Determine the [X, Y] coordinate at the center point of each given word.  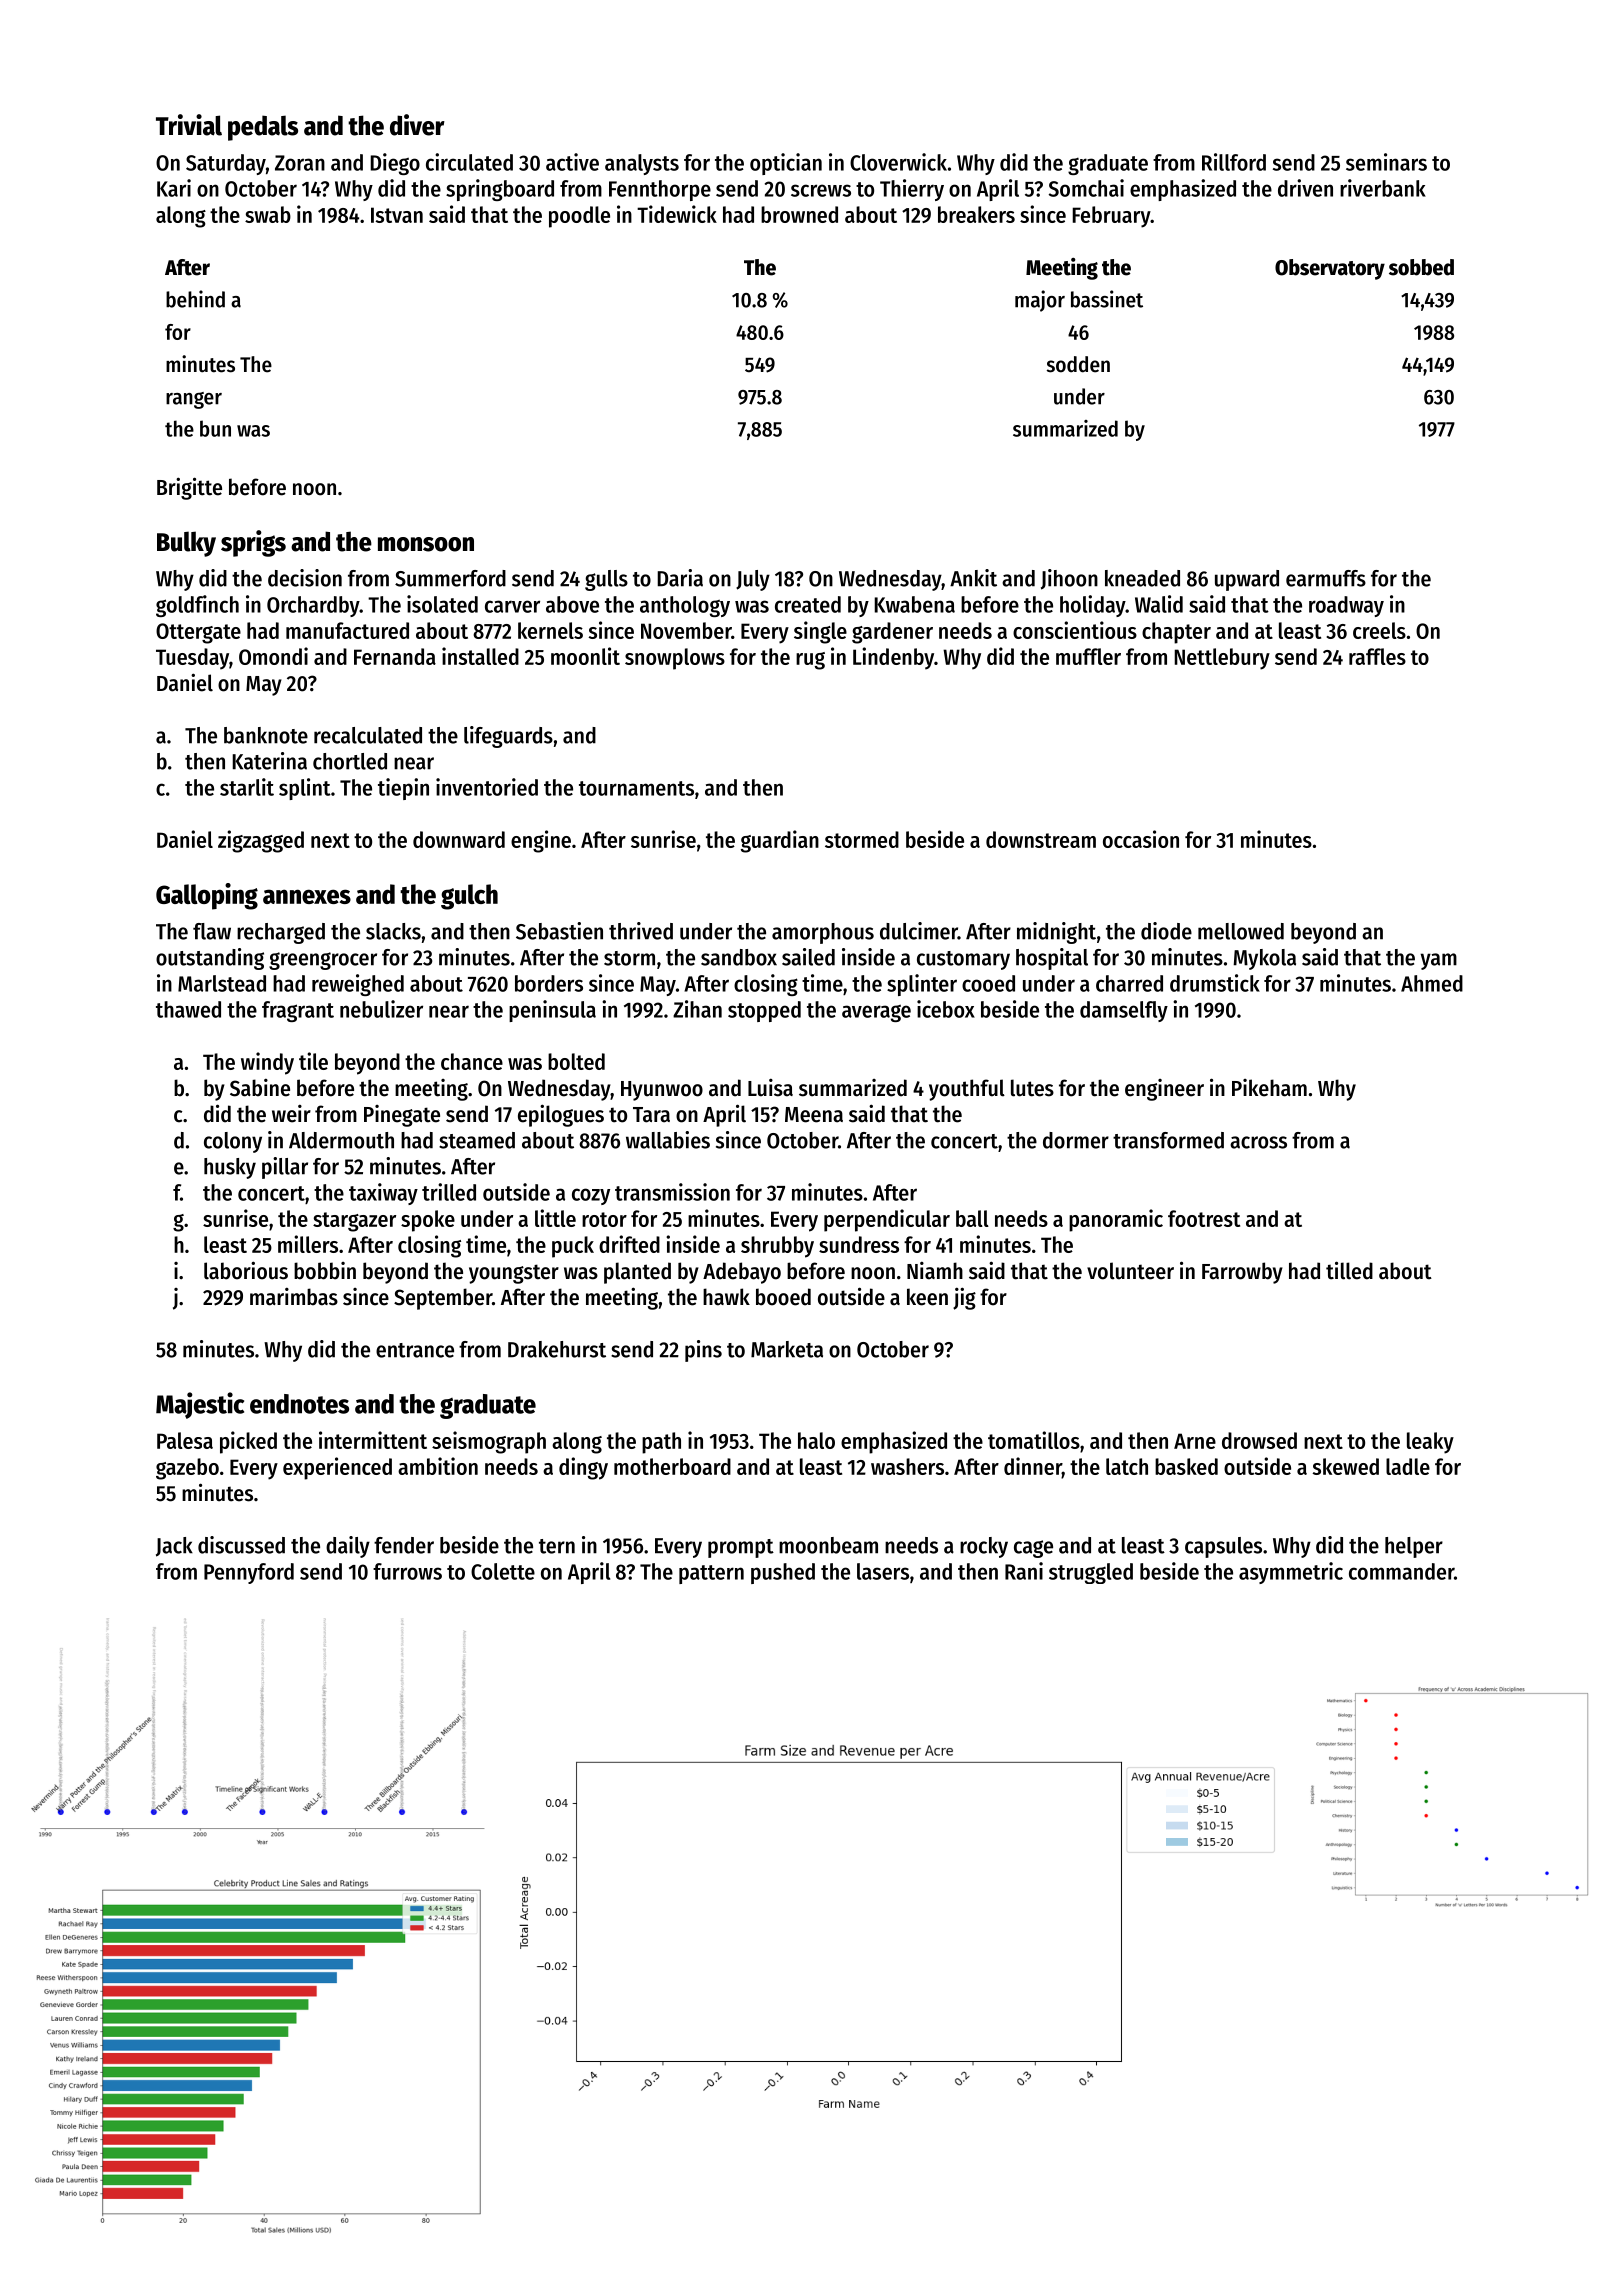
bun [215, 428]
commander [1401, 1571]
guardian [780, 841]
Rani [1024, 1571]
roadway [1346, 606]
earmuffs [1326, 578]
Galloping [207, 896]
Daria [680, 578]
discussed [241, 1545]
